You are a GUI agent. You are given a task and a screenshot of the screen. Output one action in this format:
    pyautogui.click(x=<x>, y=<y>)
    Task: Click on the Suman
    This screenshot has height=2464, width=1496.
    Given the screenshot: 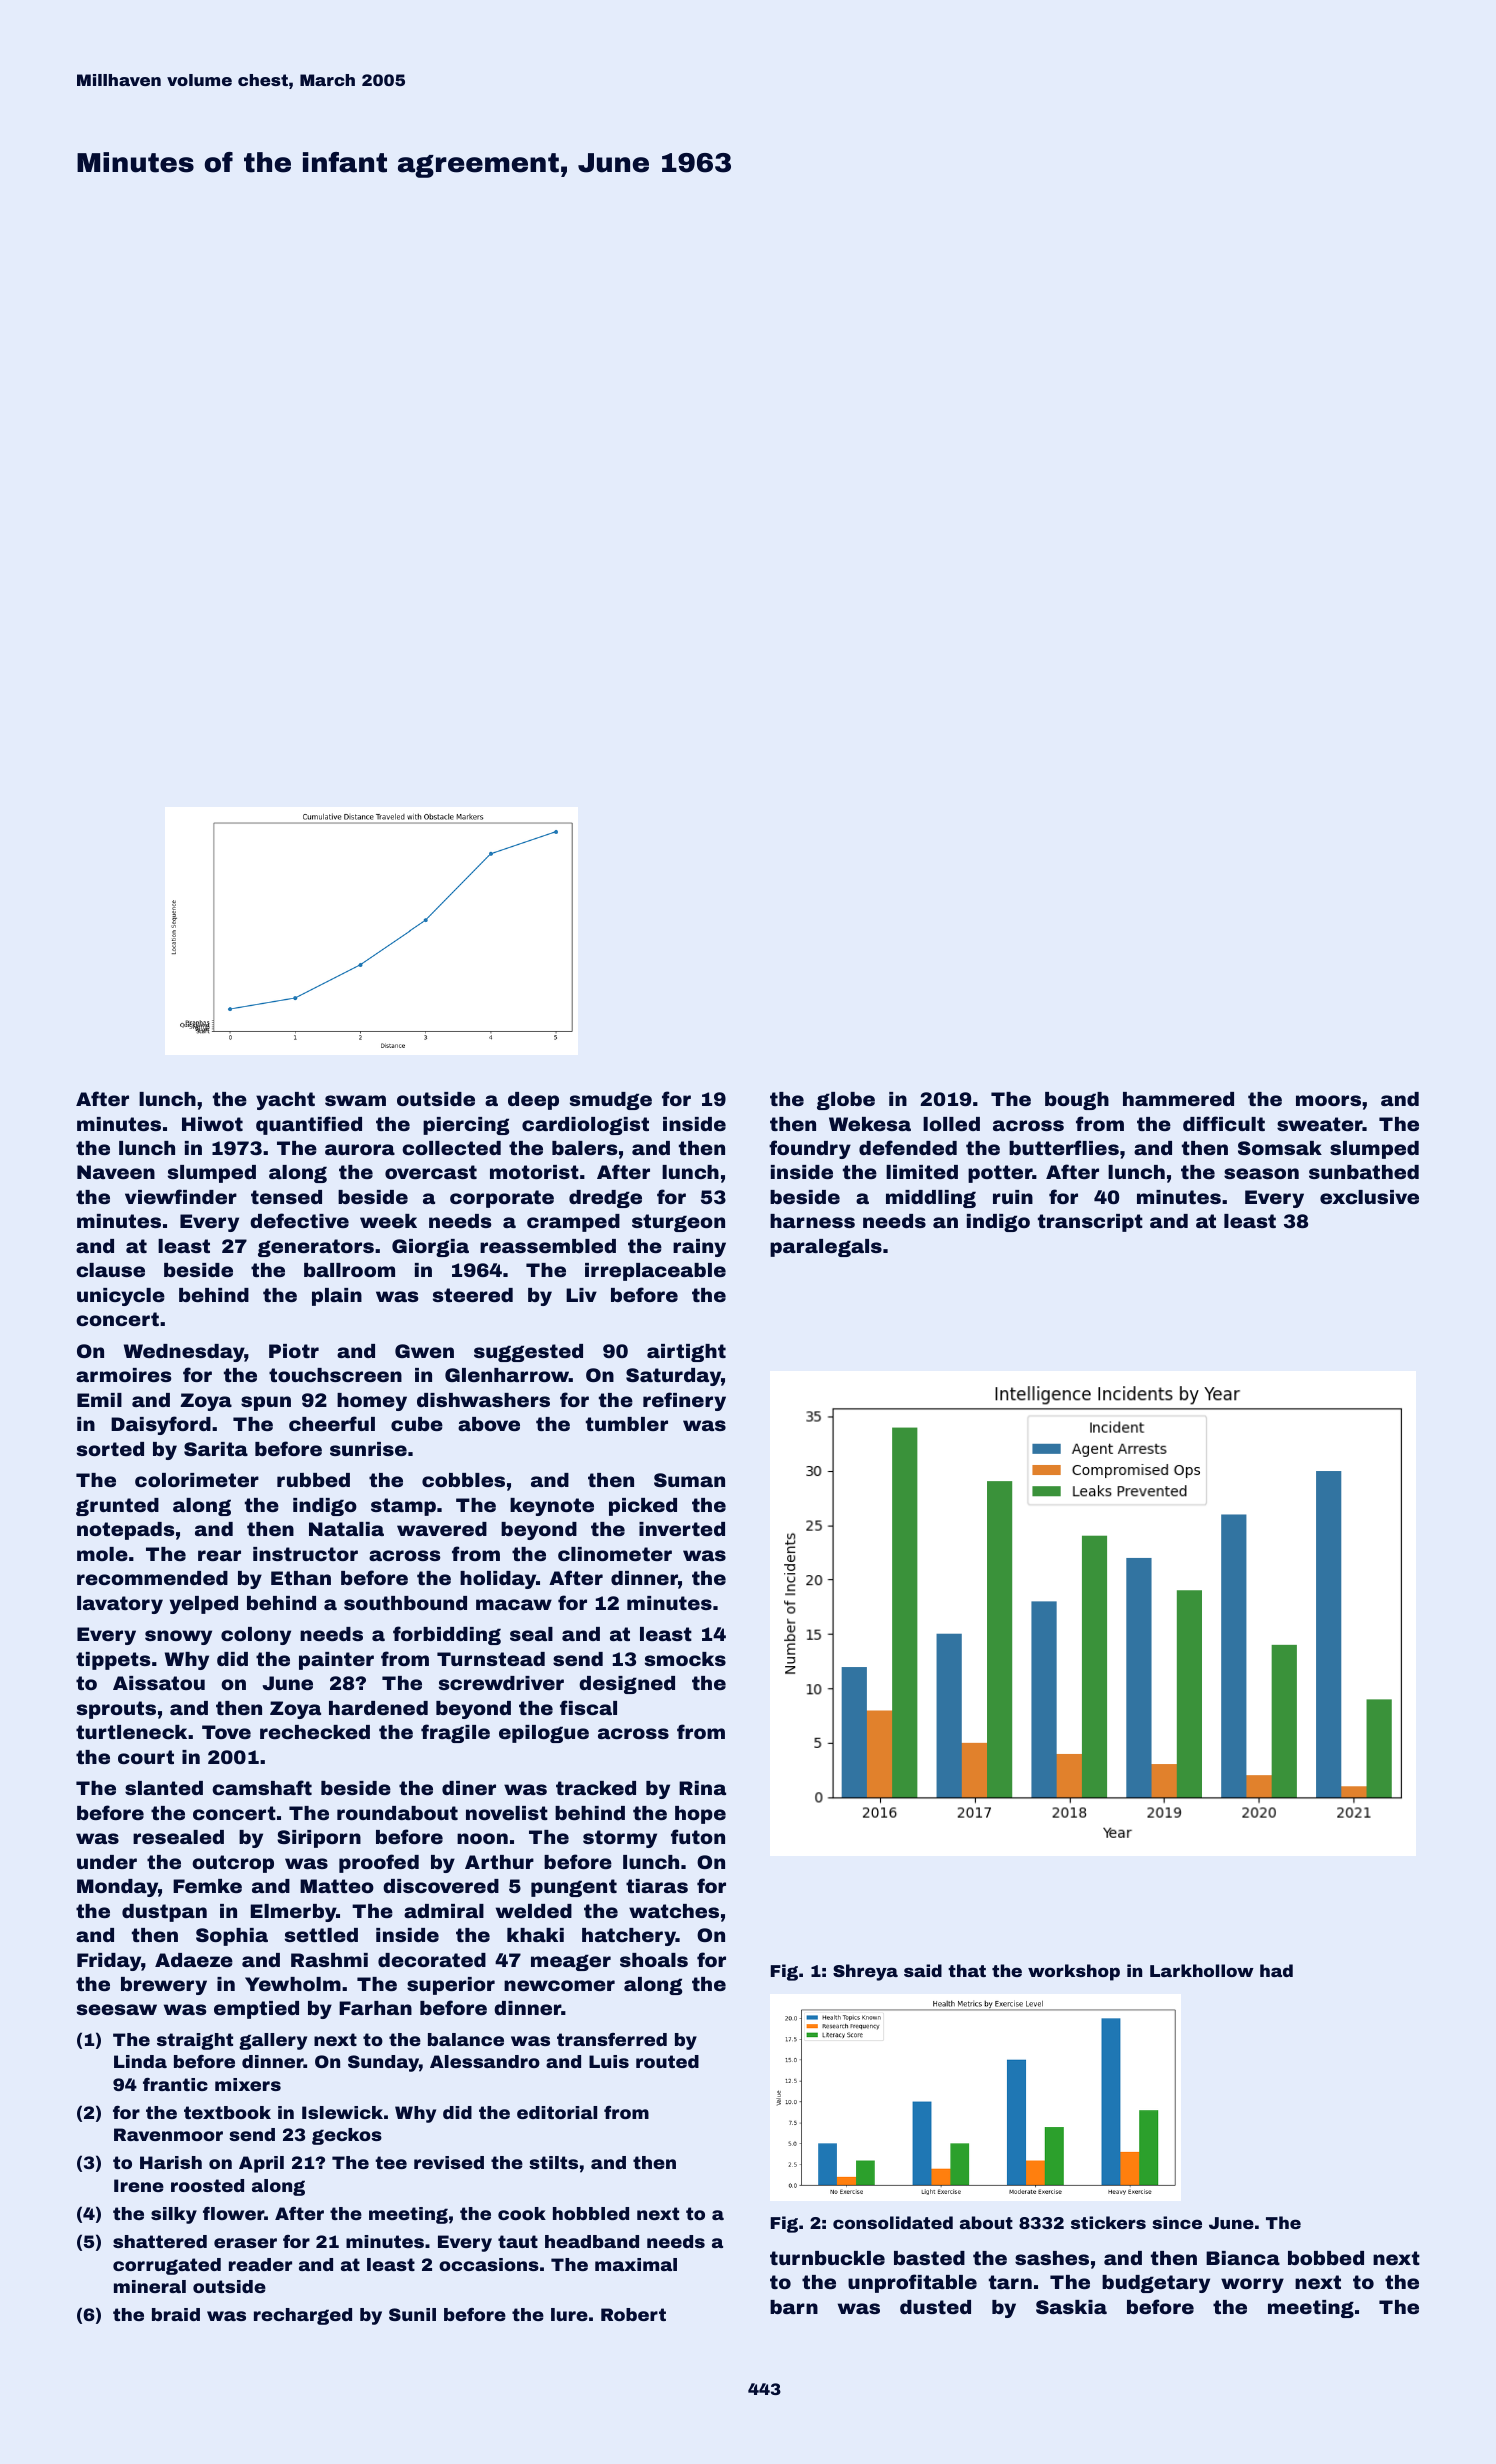 What is the action you would take?
    pyautogui.click(x=689, y=1480)
